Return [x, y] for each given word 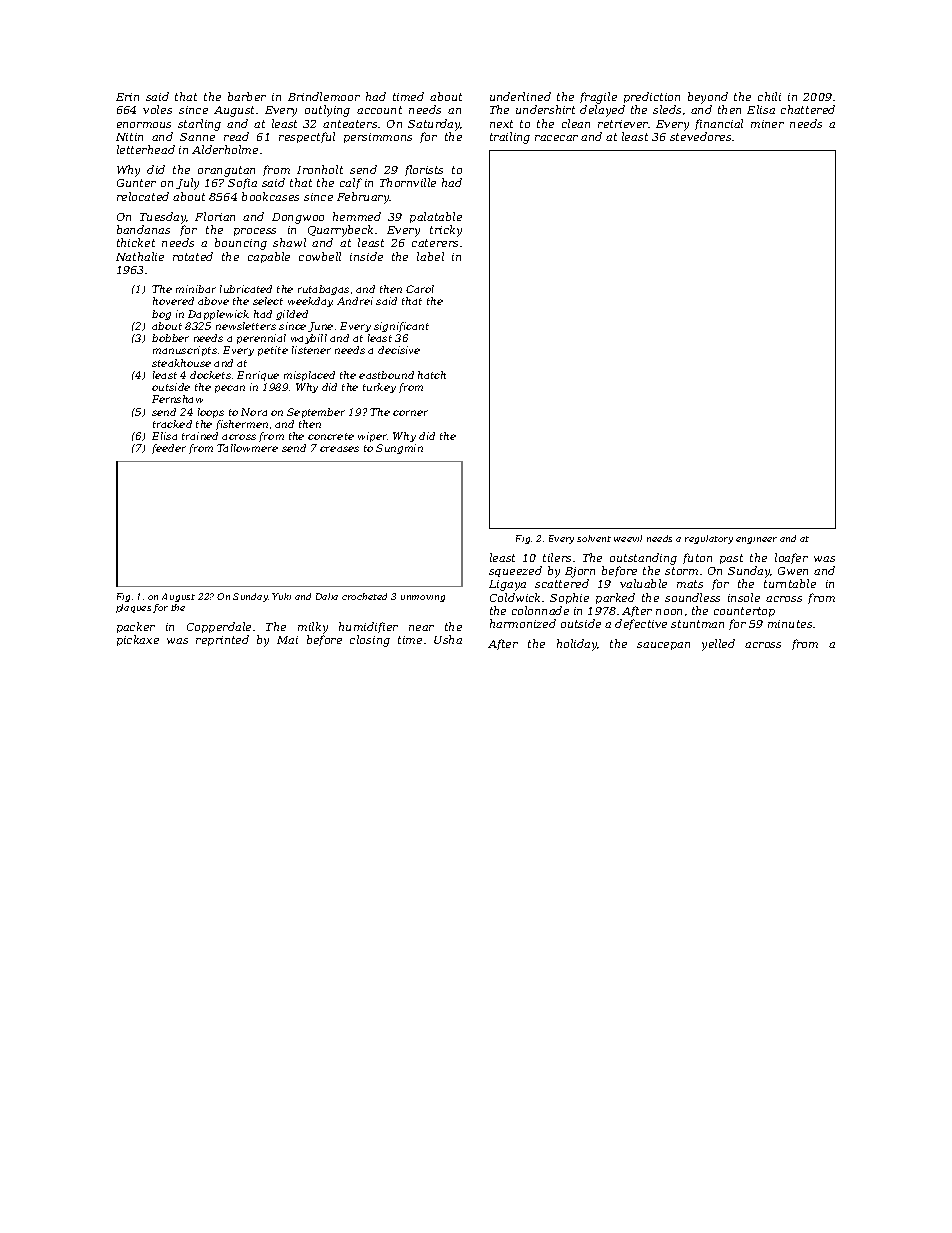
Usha [448, 639]
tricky [446, 231]
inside [366, 256]
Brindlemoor [324, 96]
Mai [287, 640]
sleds [667, 109]
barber [247, 96]
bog [161, 315]
